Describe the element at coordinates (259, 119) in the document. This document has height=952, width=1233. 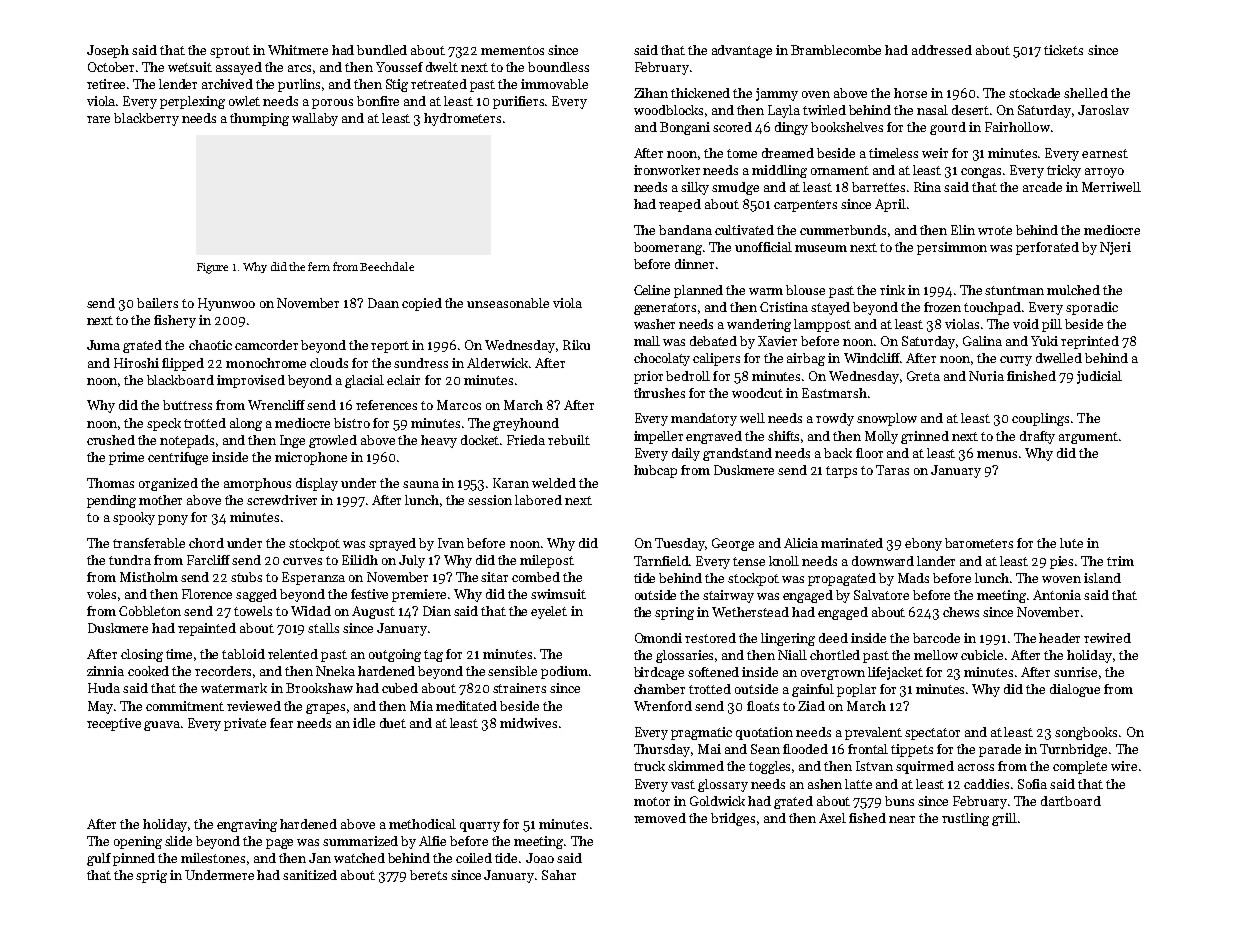
I see `thumping` at that location.
